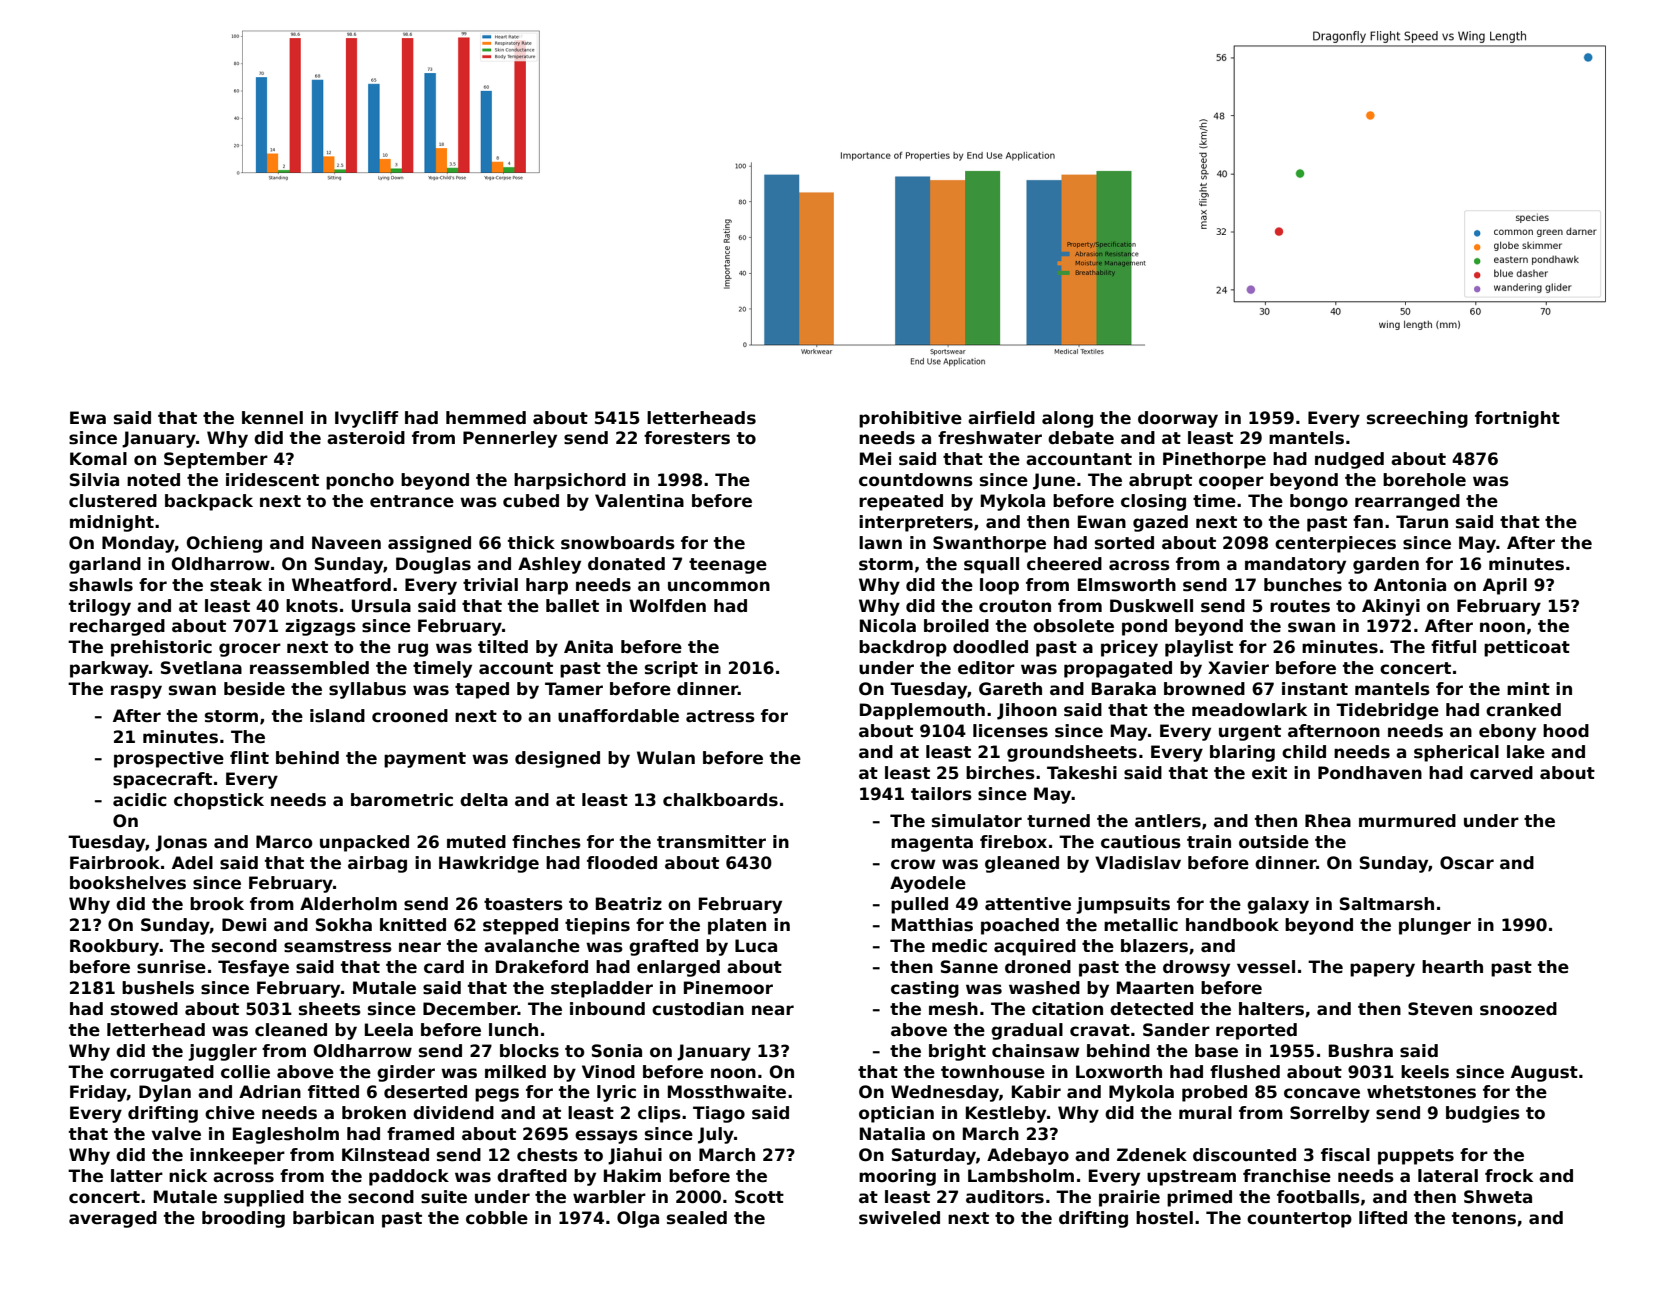 The width and height of the image is (1668, 1289). What do you see at coordinates (638, 1219) in the image?
I see `Olga` at bounding box center [638, 1219].
